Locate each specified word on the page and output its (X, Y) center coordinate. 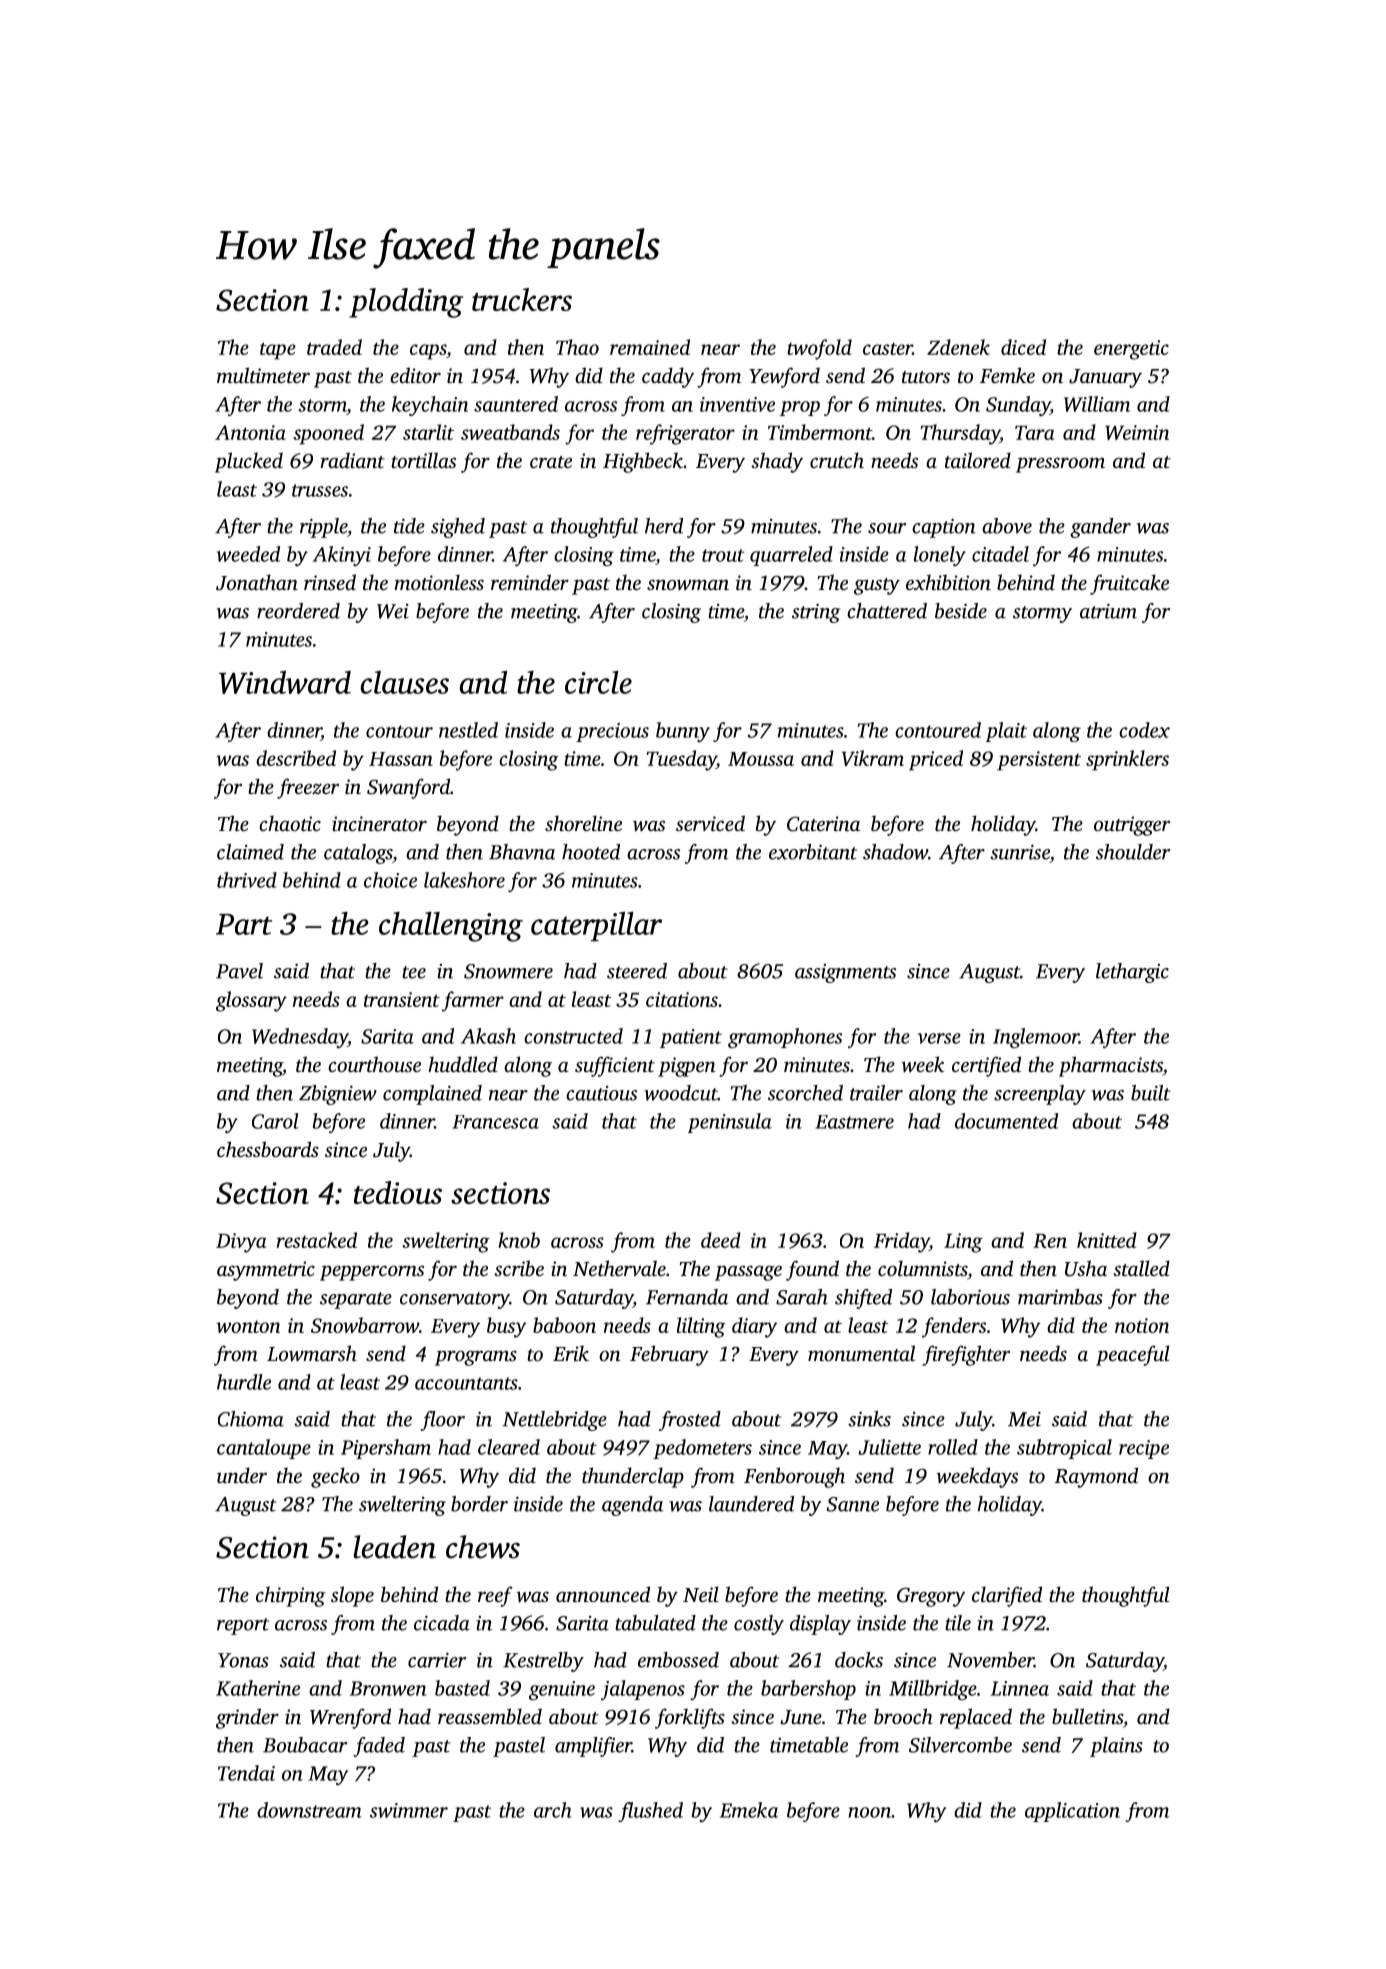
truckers (522, 299)
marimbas (1060, 1297)
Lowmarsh (312, 1353)
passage (748, 1273)
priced (936, 760)
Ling (963, 1243)
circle (598, 682)
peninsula (730, 1123)
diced (1023, 347)
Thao (577, 347)
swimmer (409, 1810)
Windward (285, 682)
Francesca (495, 1122)
